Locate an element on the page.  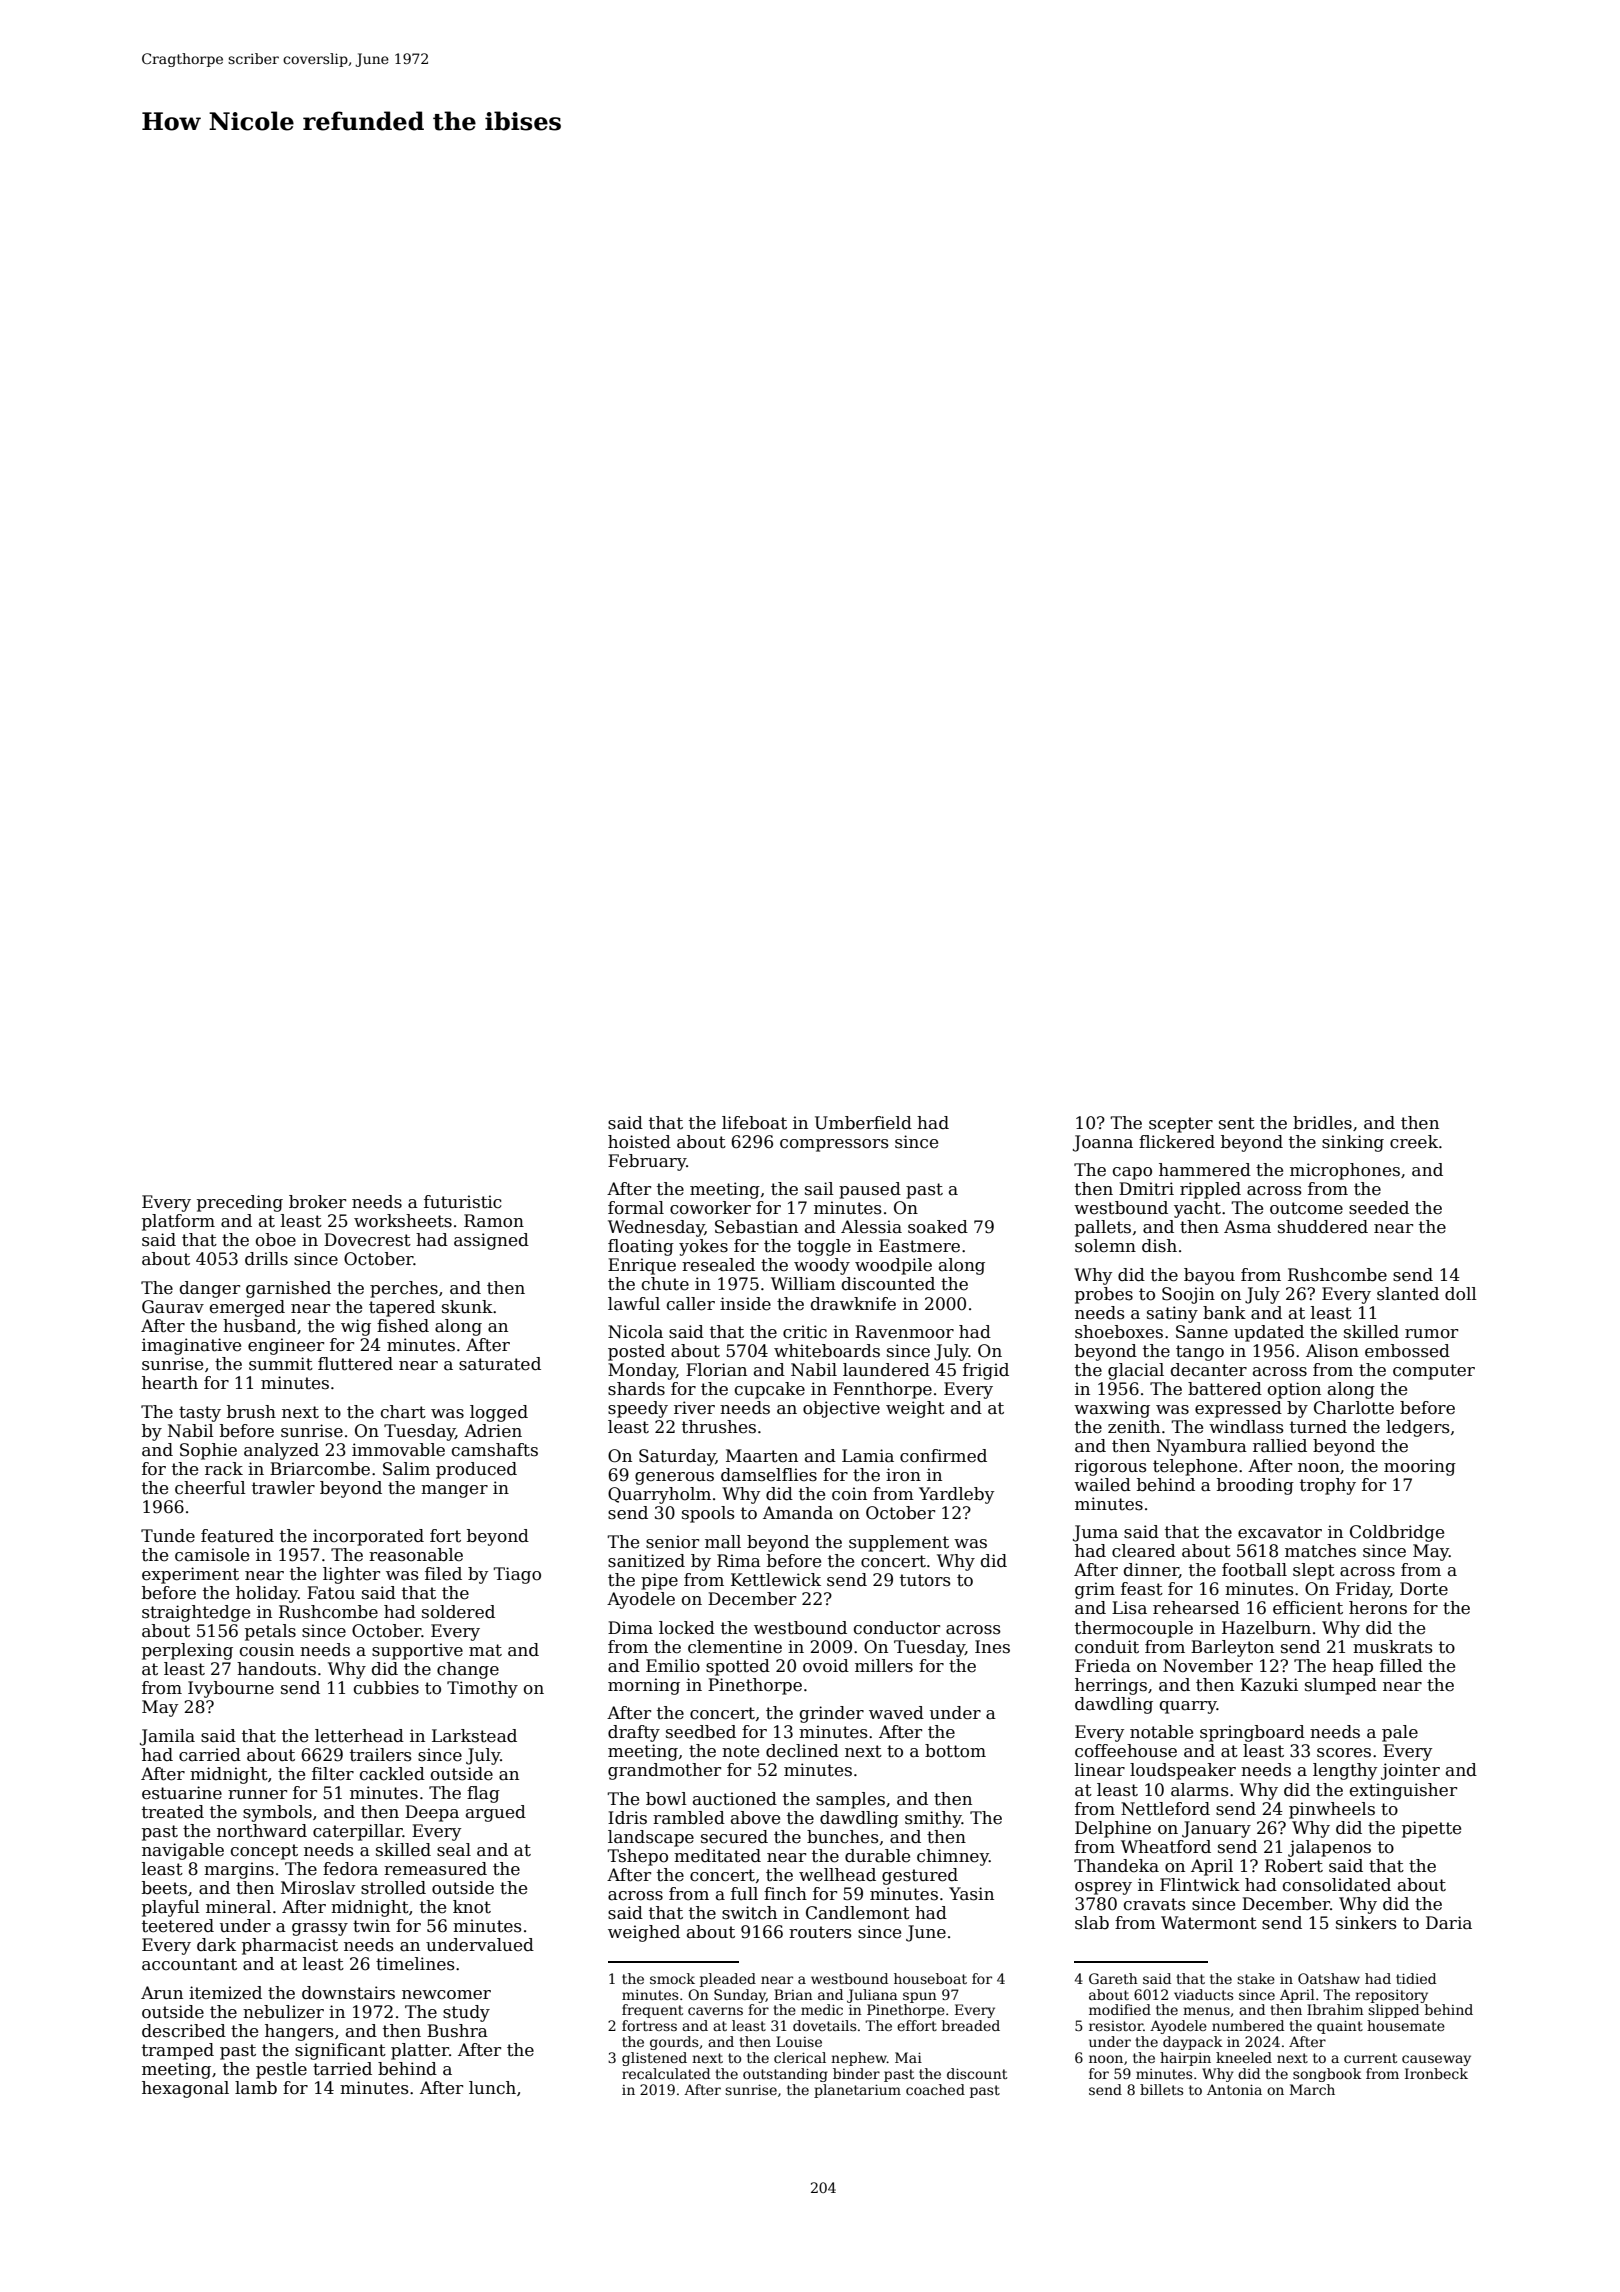
Amanda is located at coordinates (798, 1513).
